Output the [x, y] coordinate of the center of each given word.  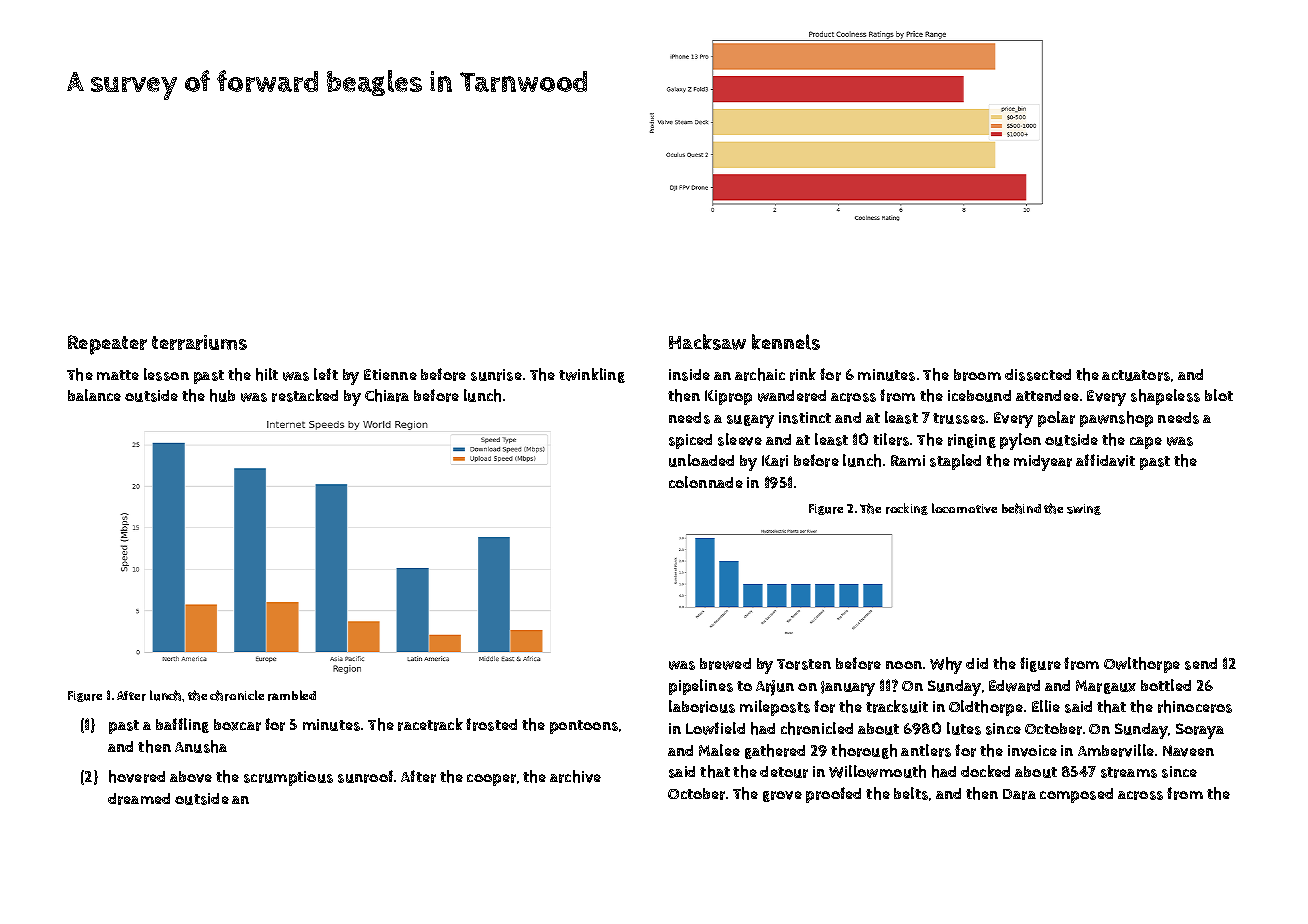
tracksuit [897, 706]
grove [782, 796]
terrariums [199, 342]
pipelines [701, 687]
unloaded [701, 460]
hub [222, 395]
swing [1084, 509]
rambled [292, 695]
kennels [786, 342]
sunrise [496, 375]
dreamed [139, 799]
